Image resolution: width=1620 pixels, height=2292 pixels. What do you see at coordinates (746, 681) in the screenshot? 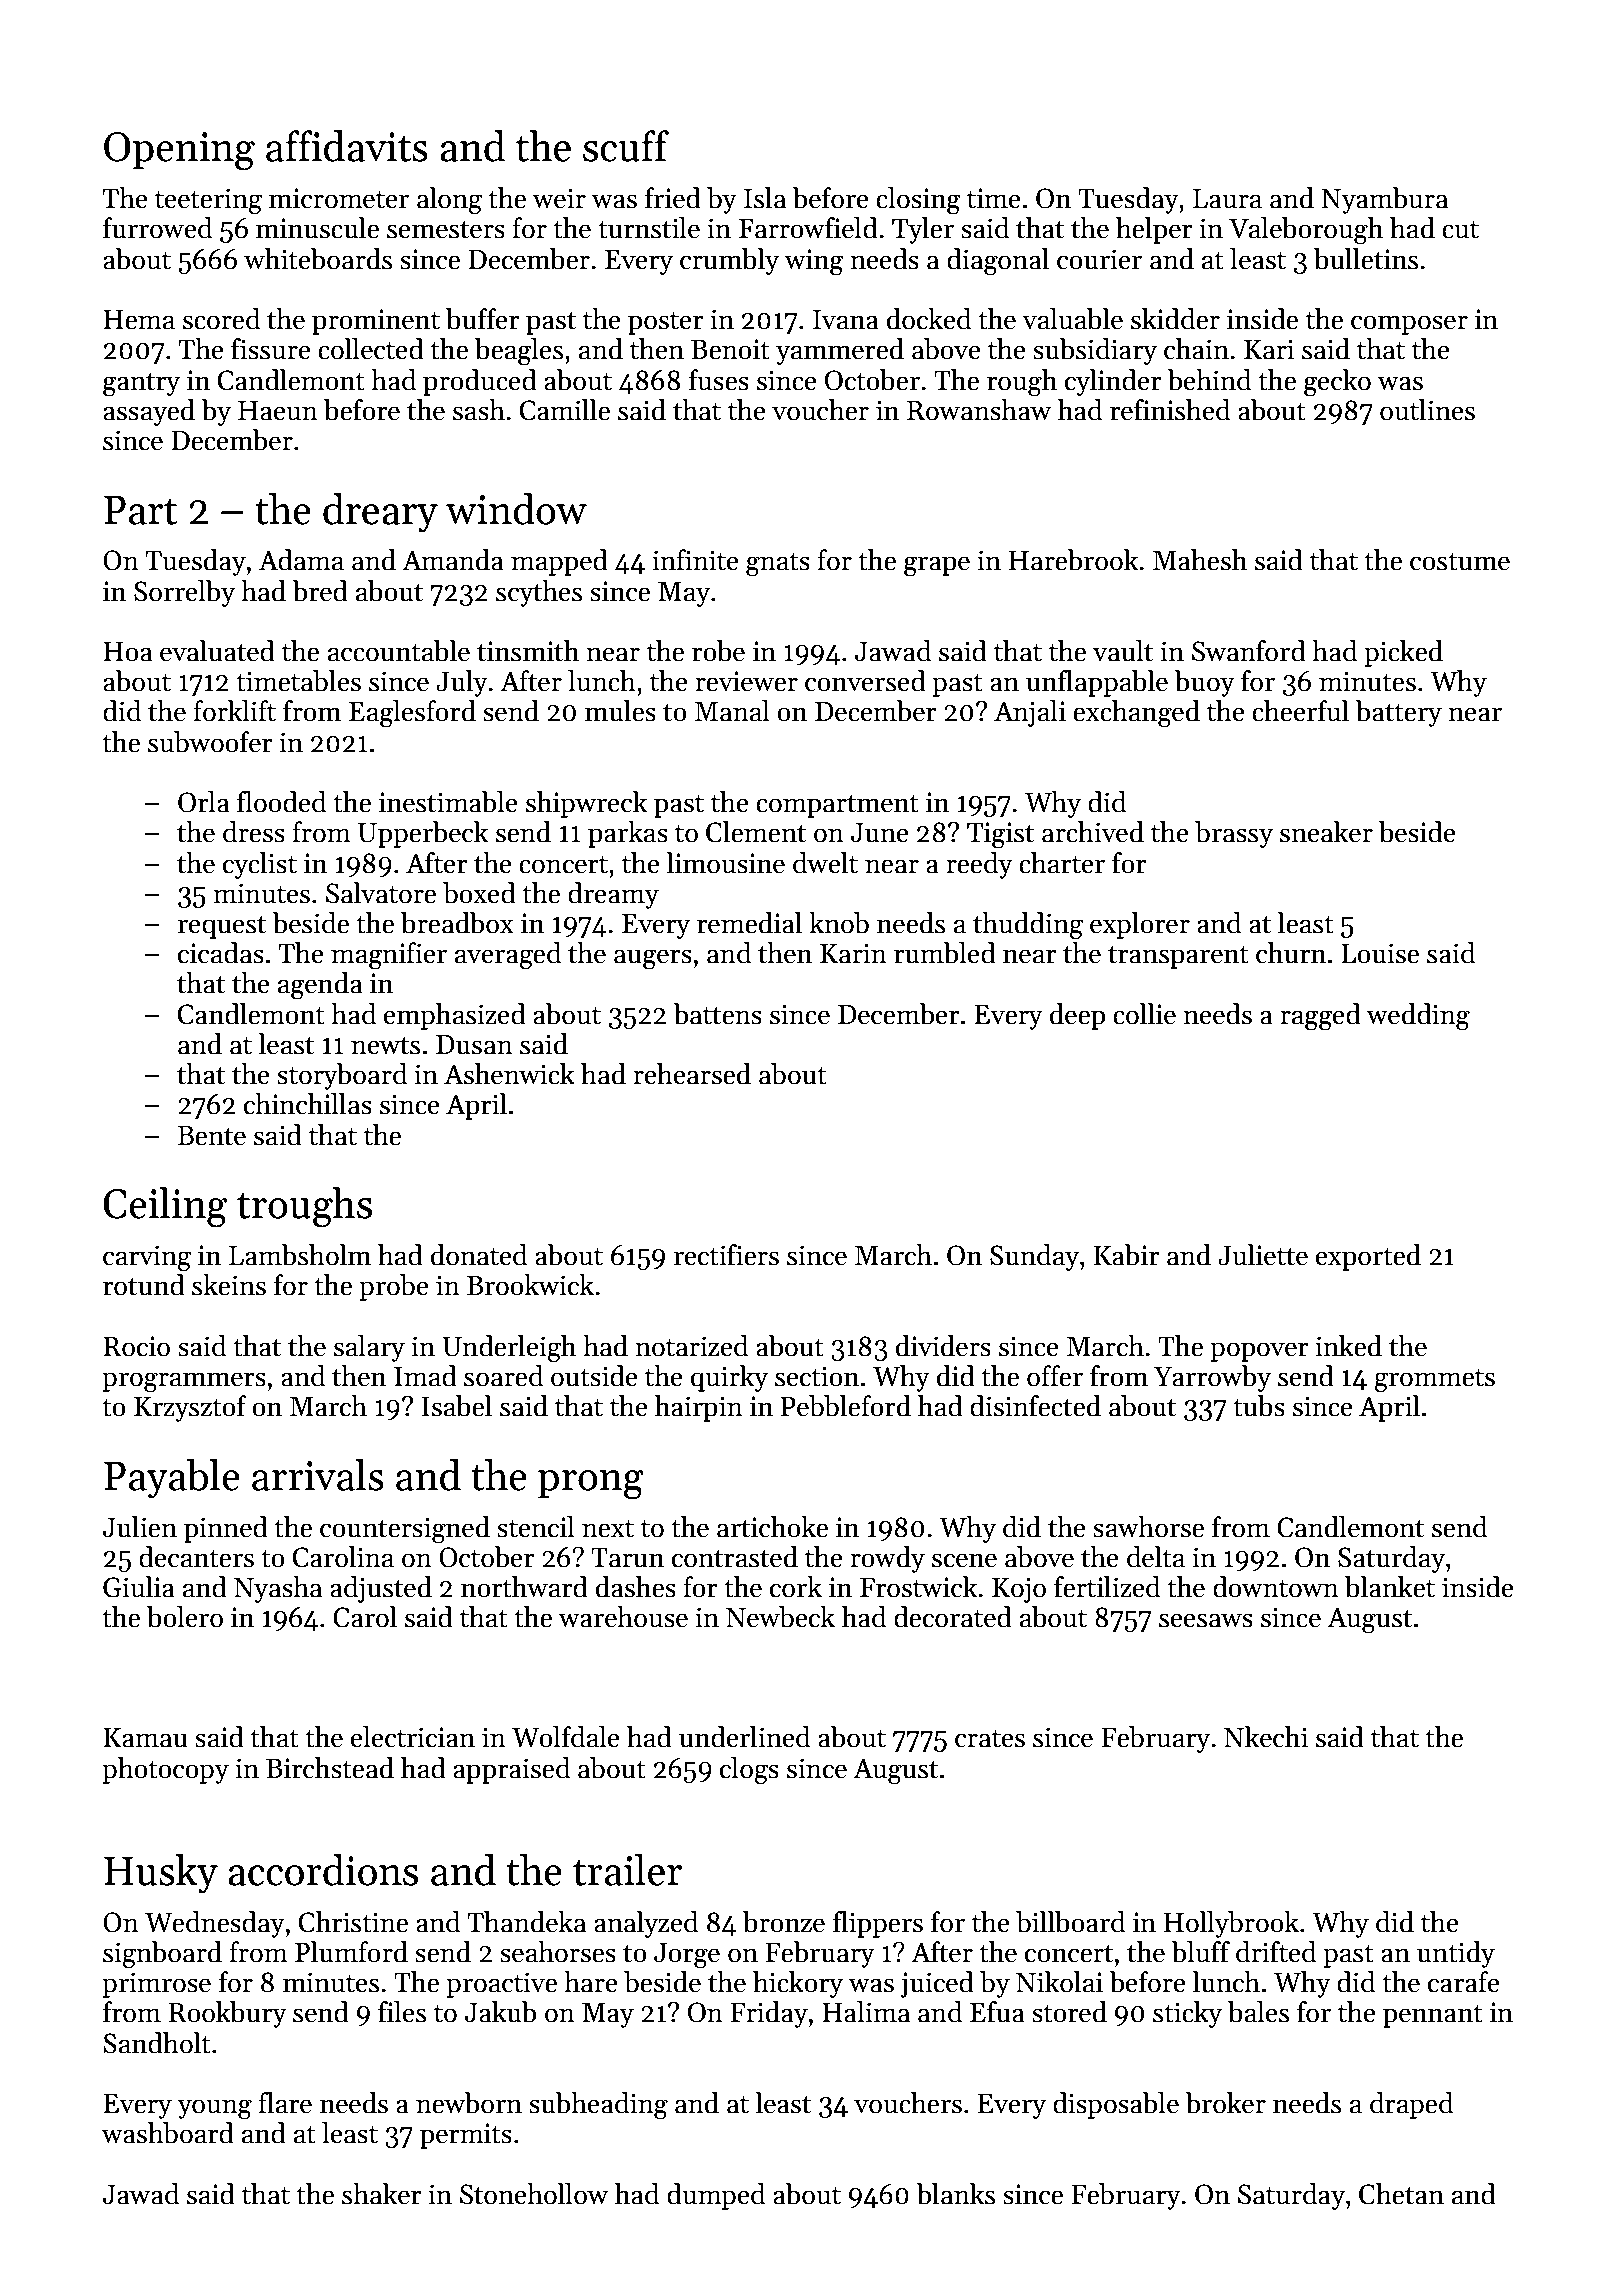
I see `reviewer` at bounding box center [746, 681].
